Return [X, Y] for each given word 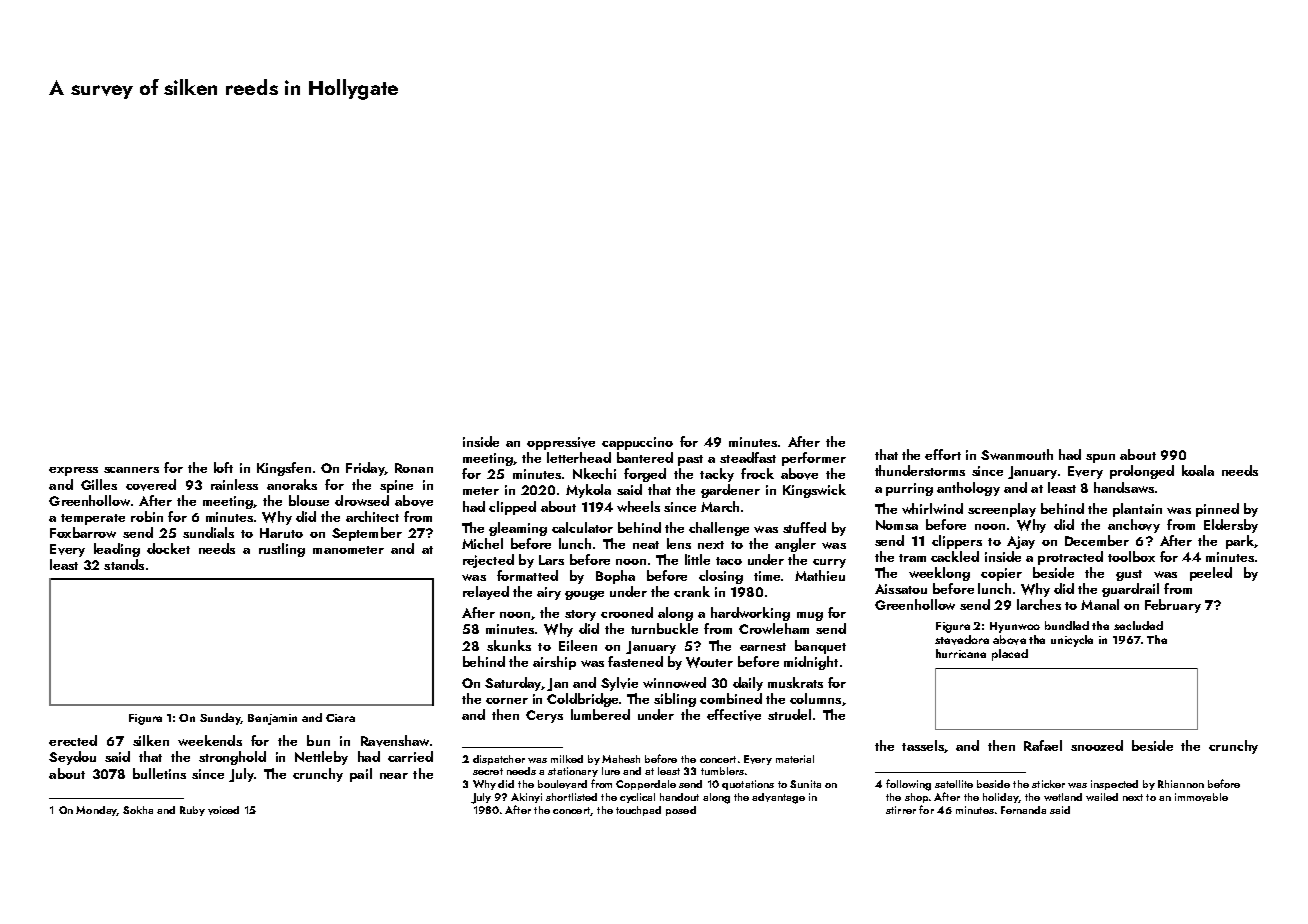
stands [124, 564]
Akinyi [526, 798]
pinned [1217, 510]
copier [1001, 574]
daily [748, 684]
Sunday [220, 719]
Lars [551, 560]
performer [814, 459]
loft [223, 467]
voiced [223, 810]
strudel [789, 714]
